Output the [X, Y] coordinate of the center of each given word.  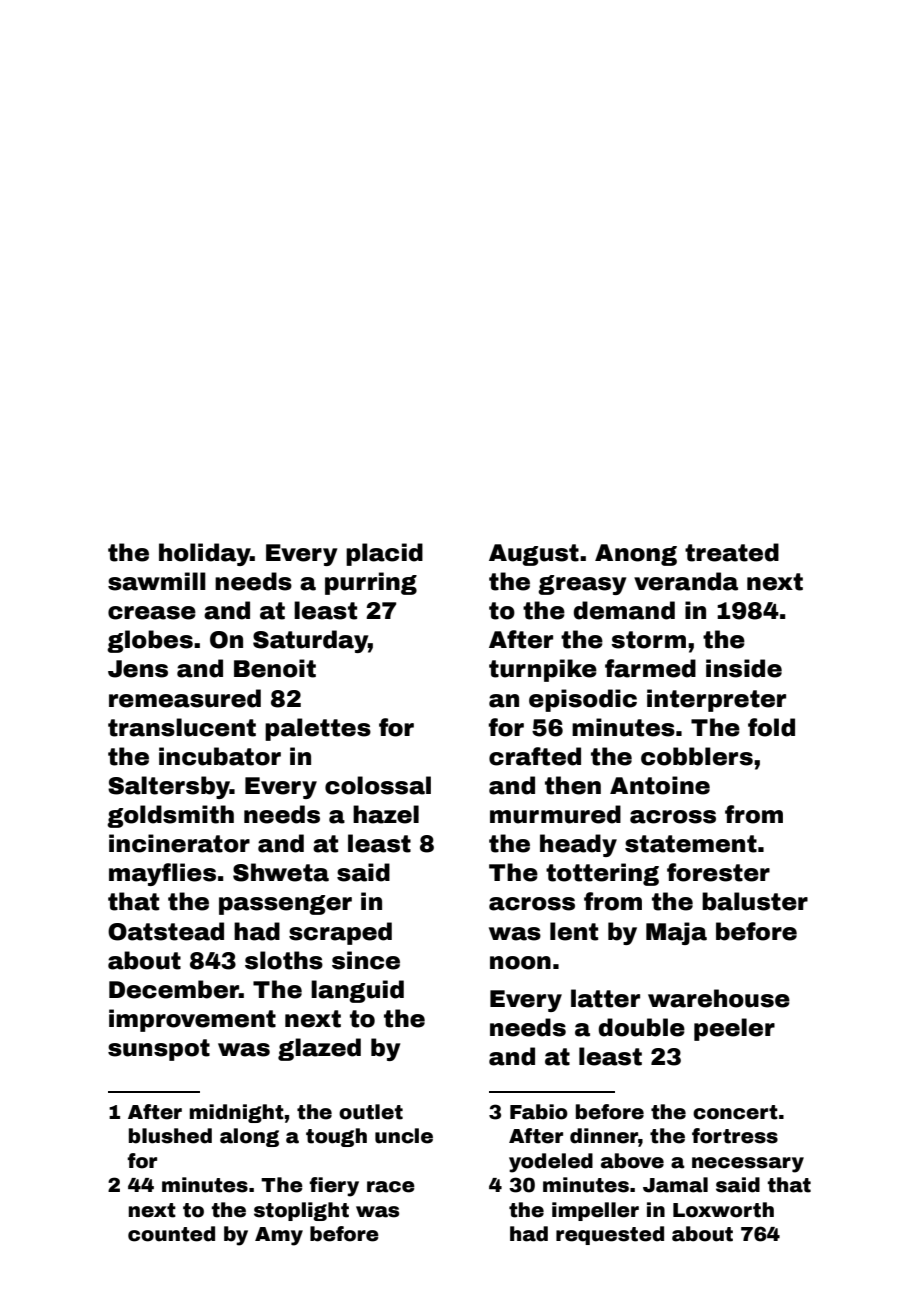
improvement [192, 1020]
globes [150, 641]
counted [171, 1234]
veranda [686, 581]
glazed [319, 1049]
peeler [734, 1029]
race [391, 1187]
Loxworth [723, 1210]
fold [771, 727]
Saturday [310, 641]
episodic [583, 700]
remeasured [185, 698]
